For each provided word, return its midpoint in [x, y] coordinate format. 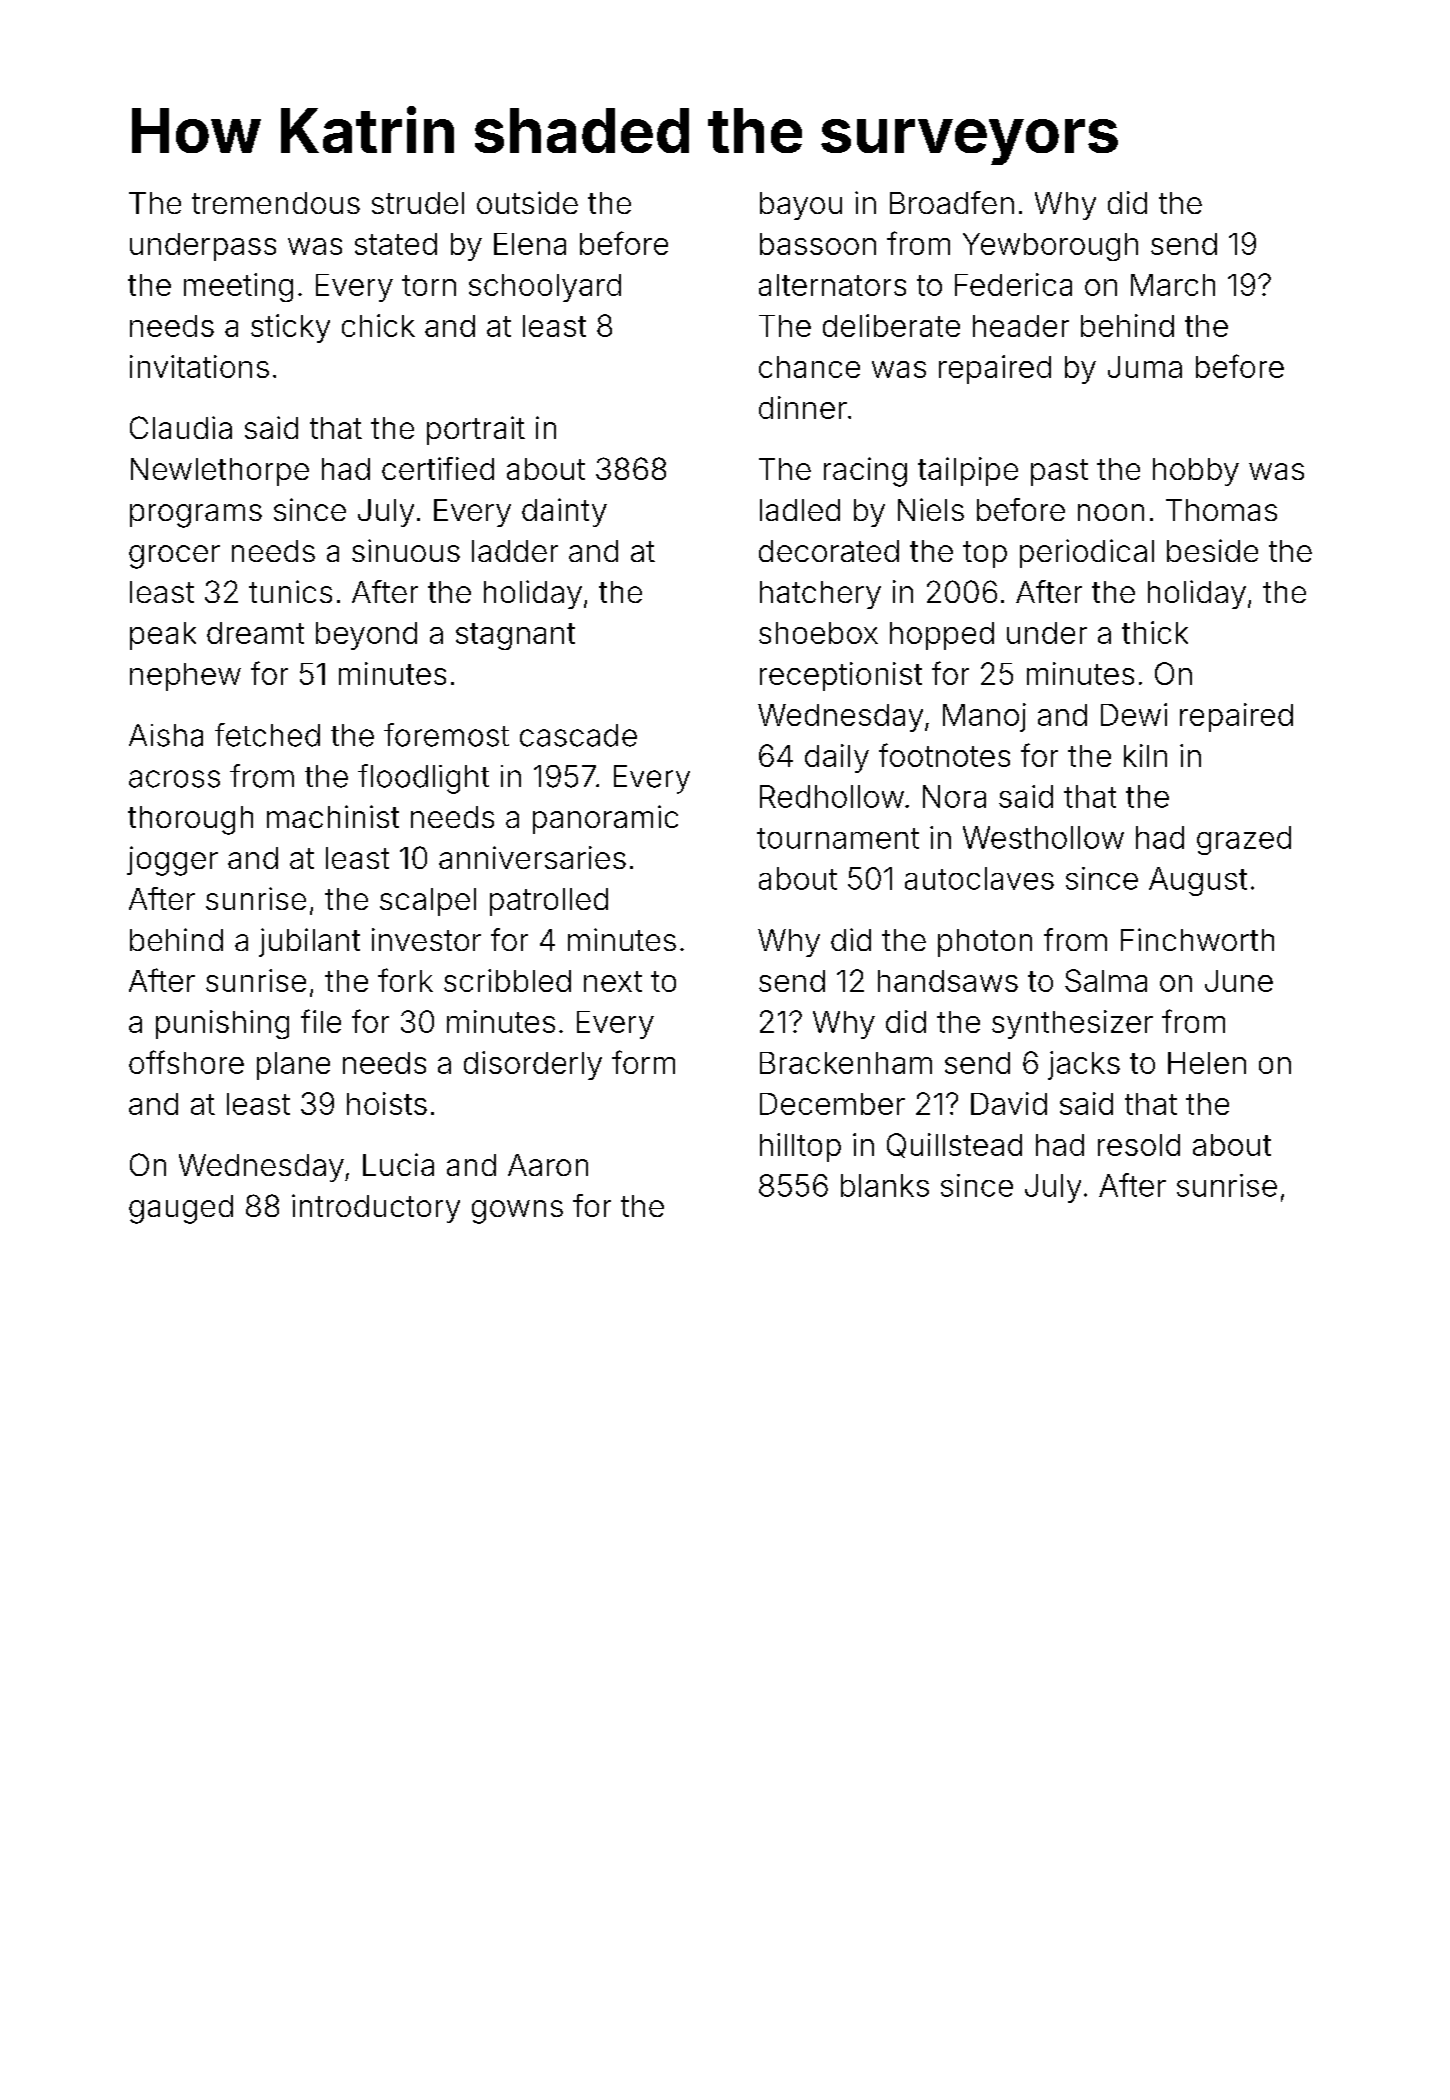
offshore [186, 1062]
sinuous [406, 550]
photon [985, 943]
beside [1212, 550]
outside [527, 202]
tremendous [276, 203]
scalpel [428, 902]
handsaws [948, 981]
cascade [578, 735]
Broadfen [952, 202]
